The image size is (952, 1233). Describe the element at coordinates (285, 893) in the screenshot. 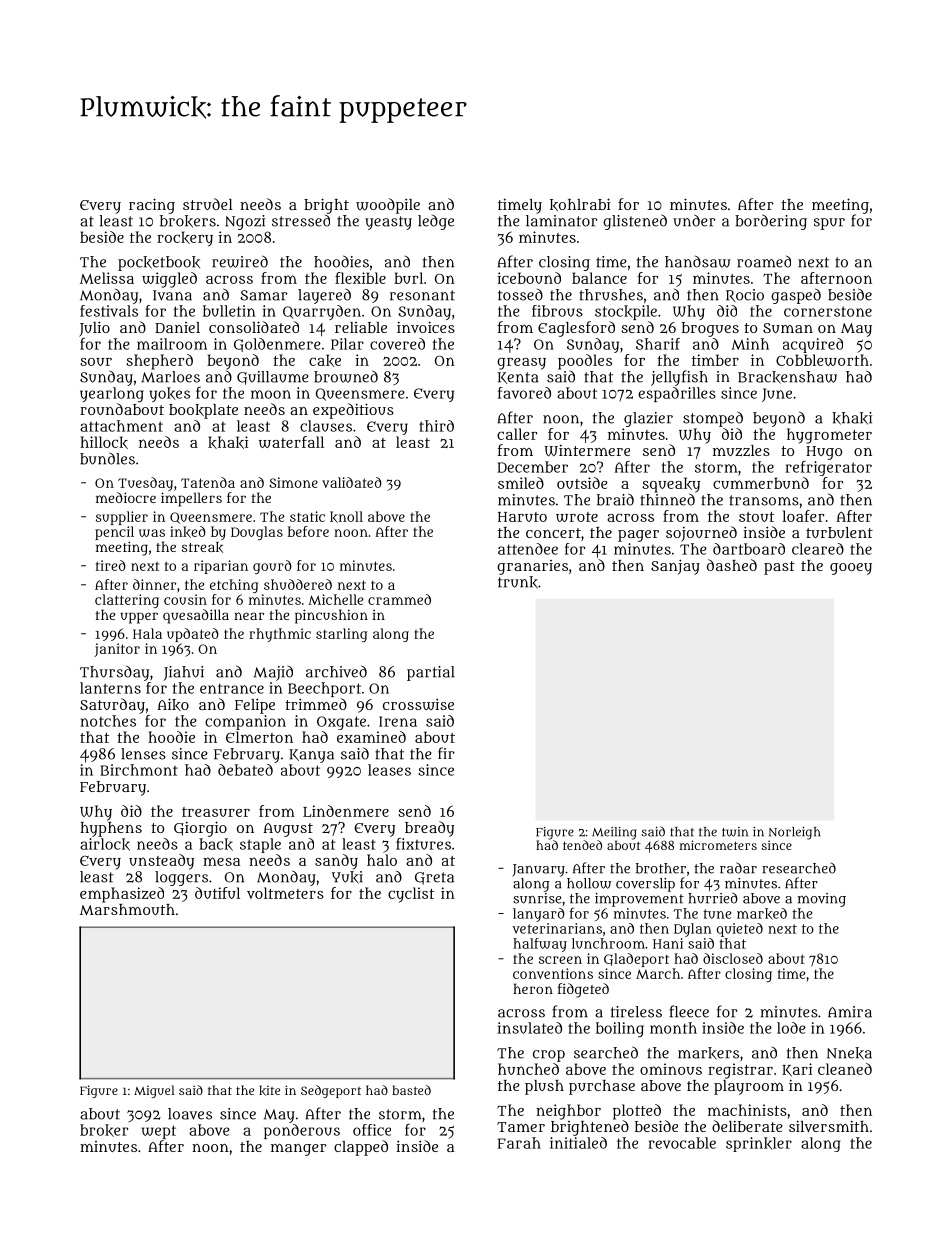

I see `voltmeters` at that location.
